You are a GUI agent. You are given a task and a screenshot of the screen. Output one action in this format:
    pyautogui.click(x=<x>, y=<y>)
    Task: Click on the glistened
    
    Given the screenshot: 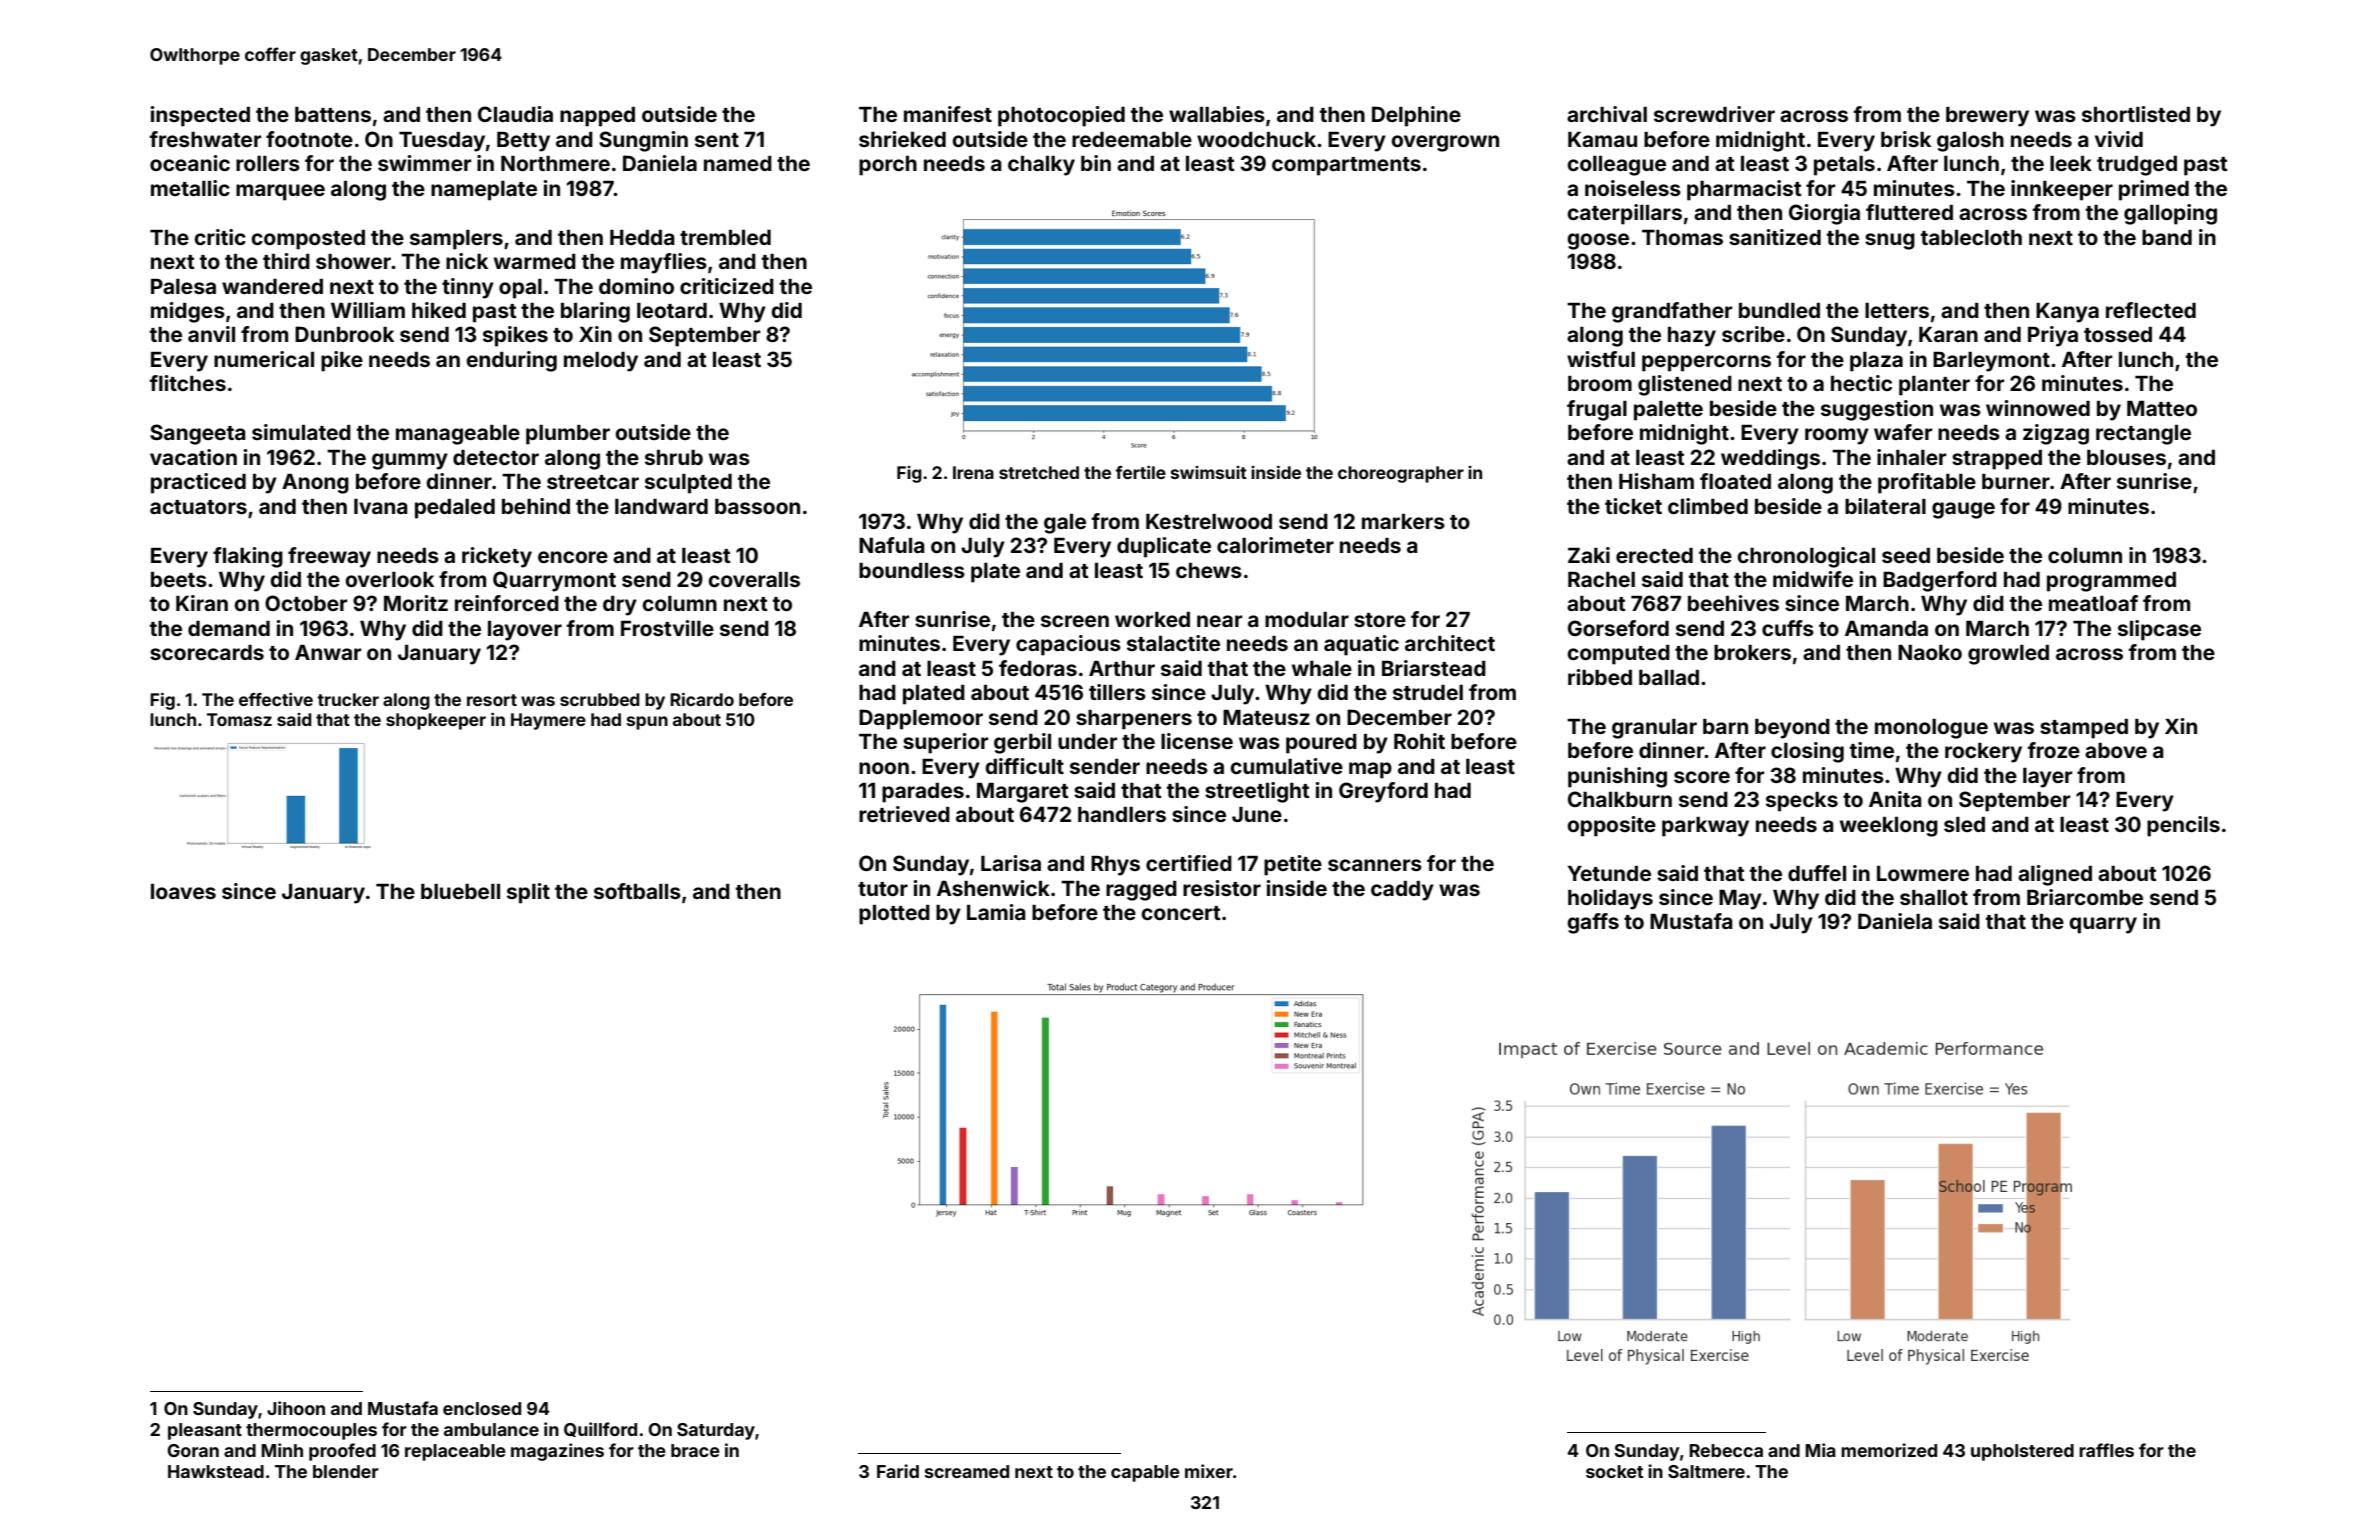 What is the action you would take?
    pyautogui.click(x=1685, y=385)
